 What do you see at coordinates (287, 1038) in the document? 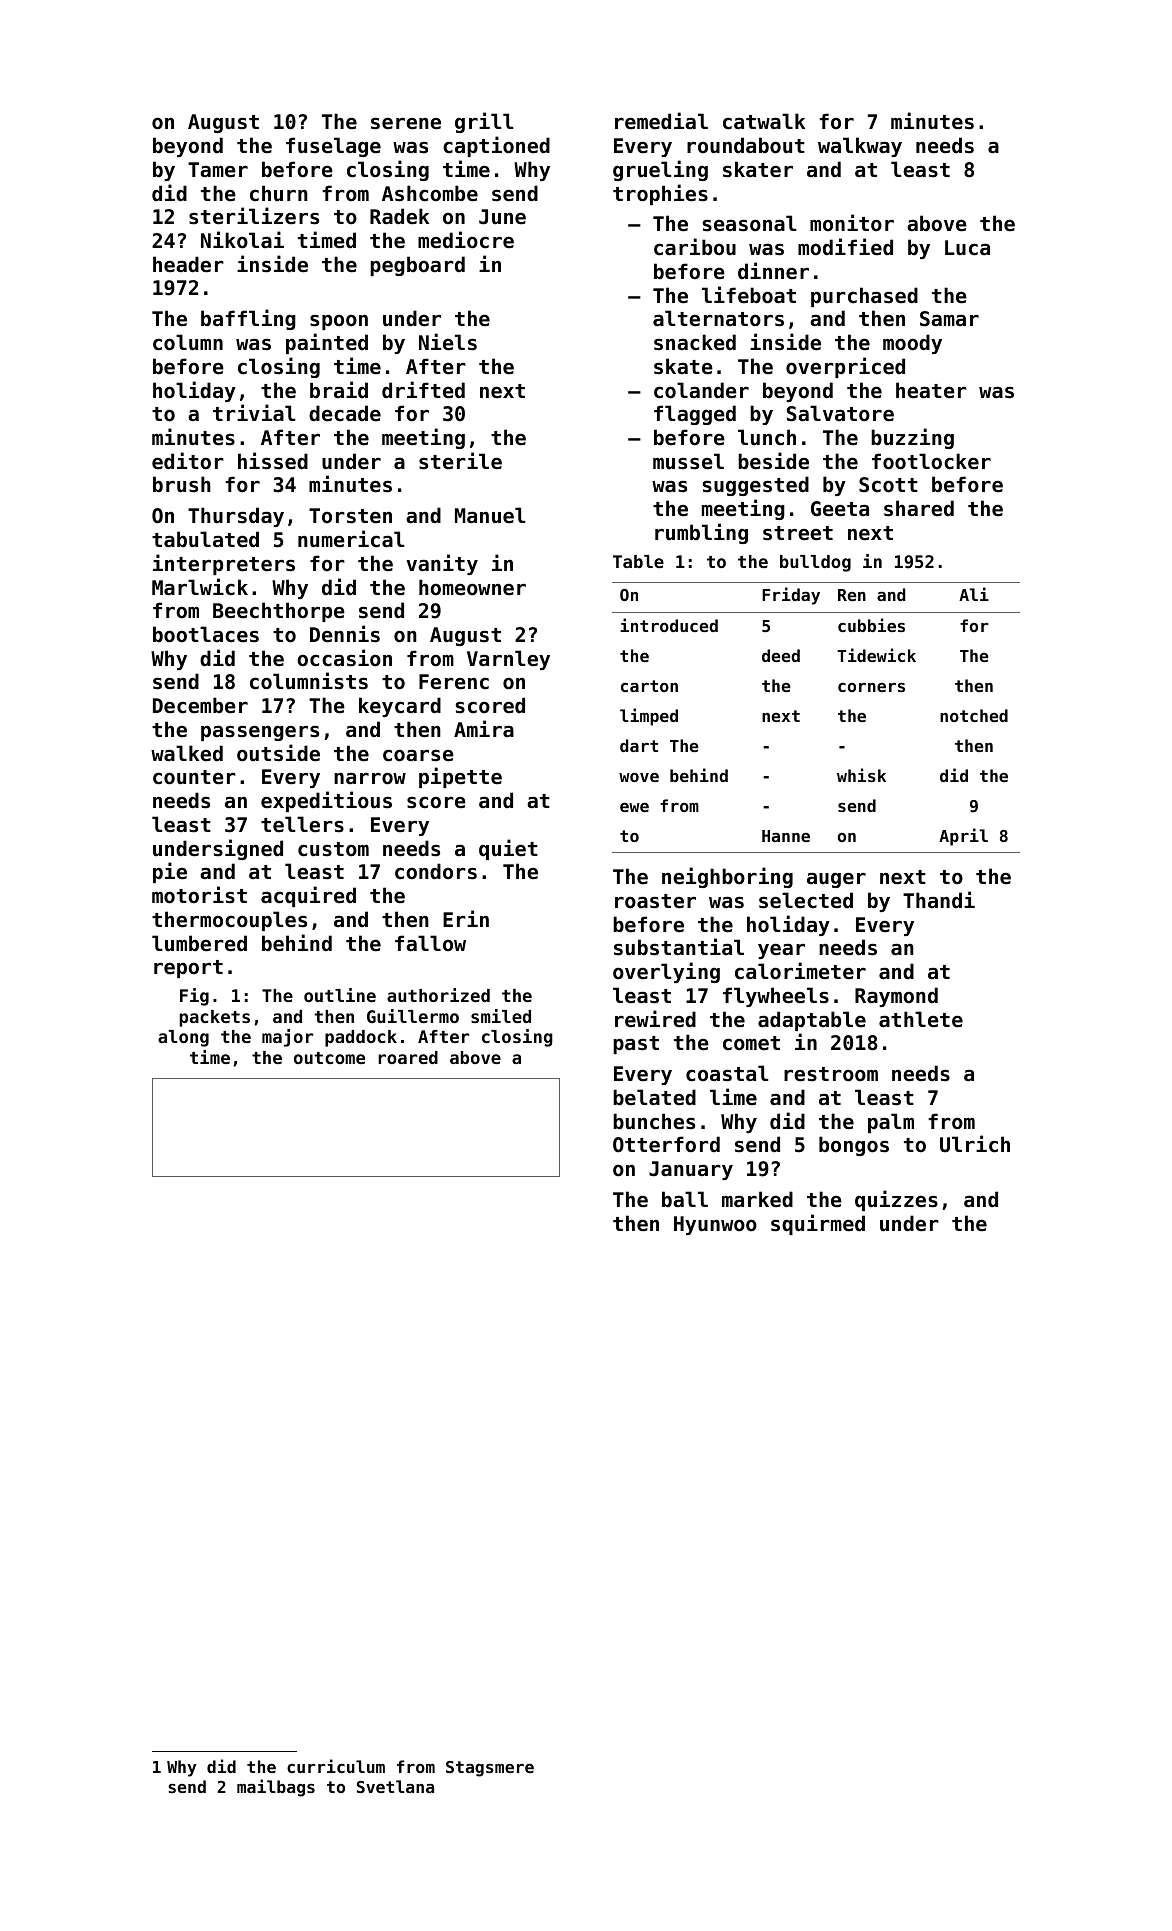
I see `major` at bounding box center [287, 1038].
